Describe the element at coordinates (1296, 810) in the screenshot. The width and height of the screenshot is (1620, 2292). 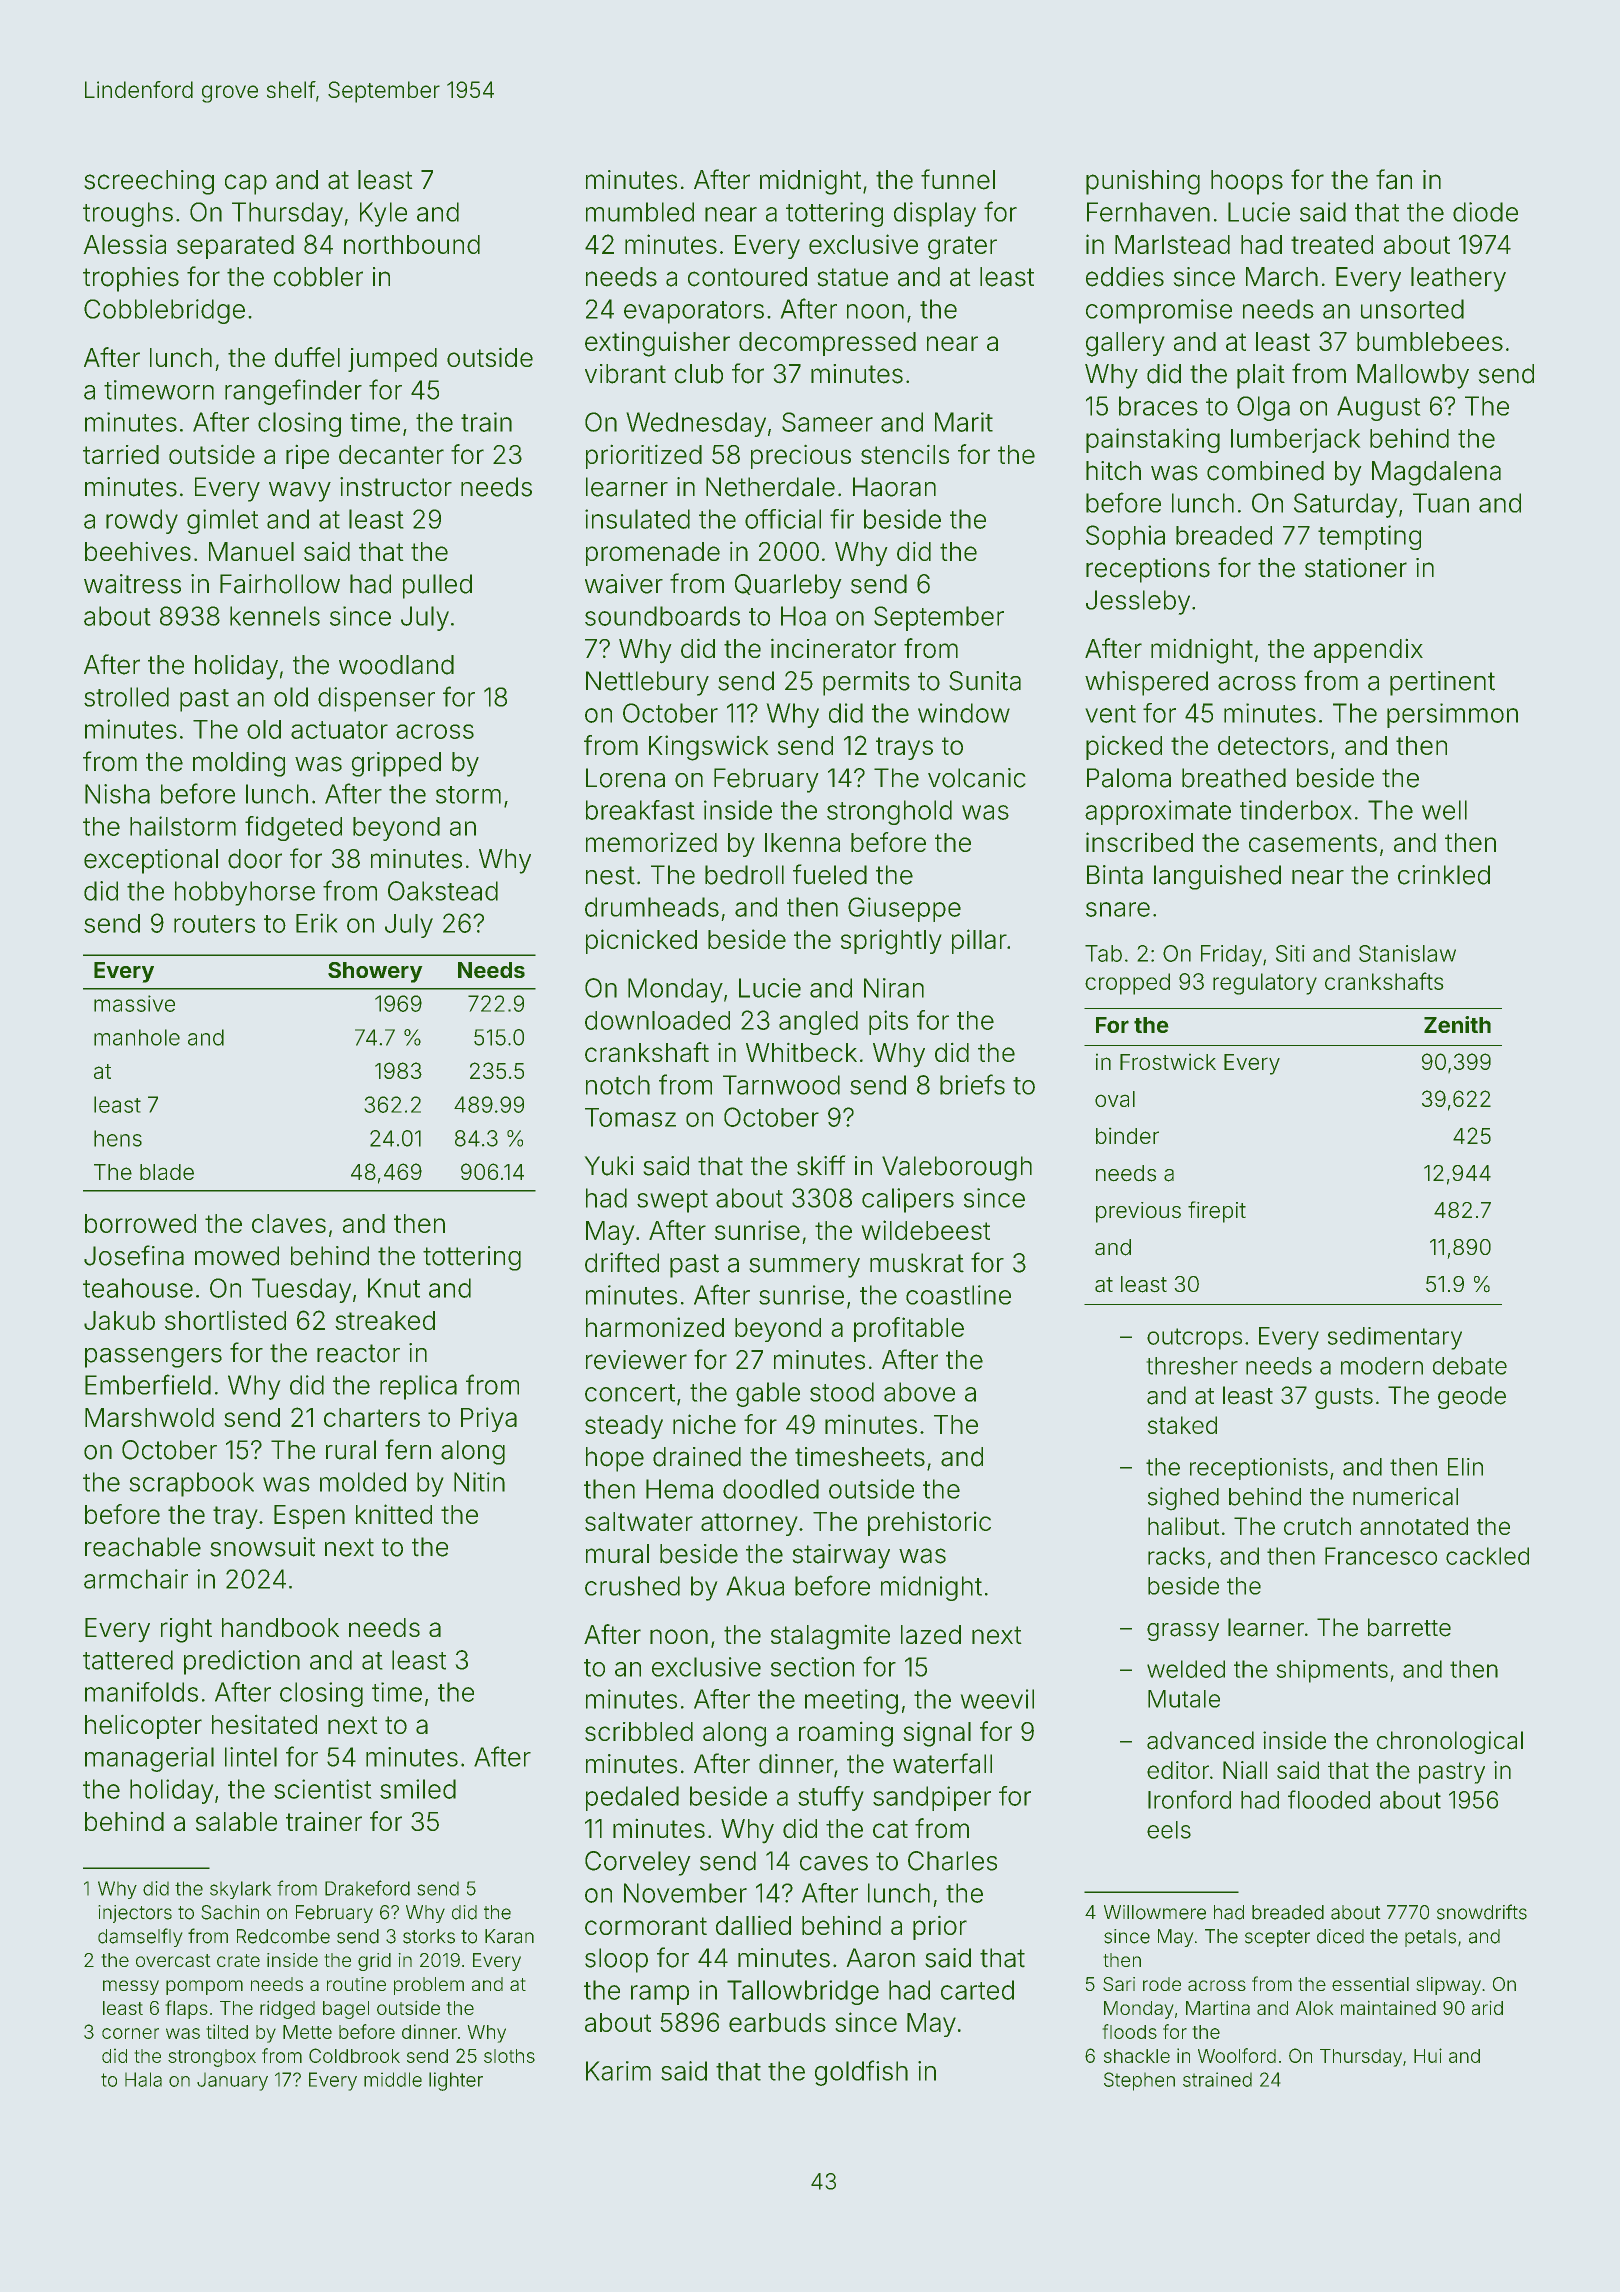
I see `tinderbox` at that location.
